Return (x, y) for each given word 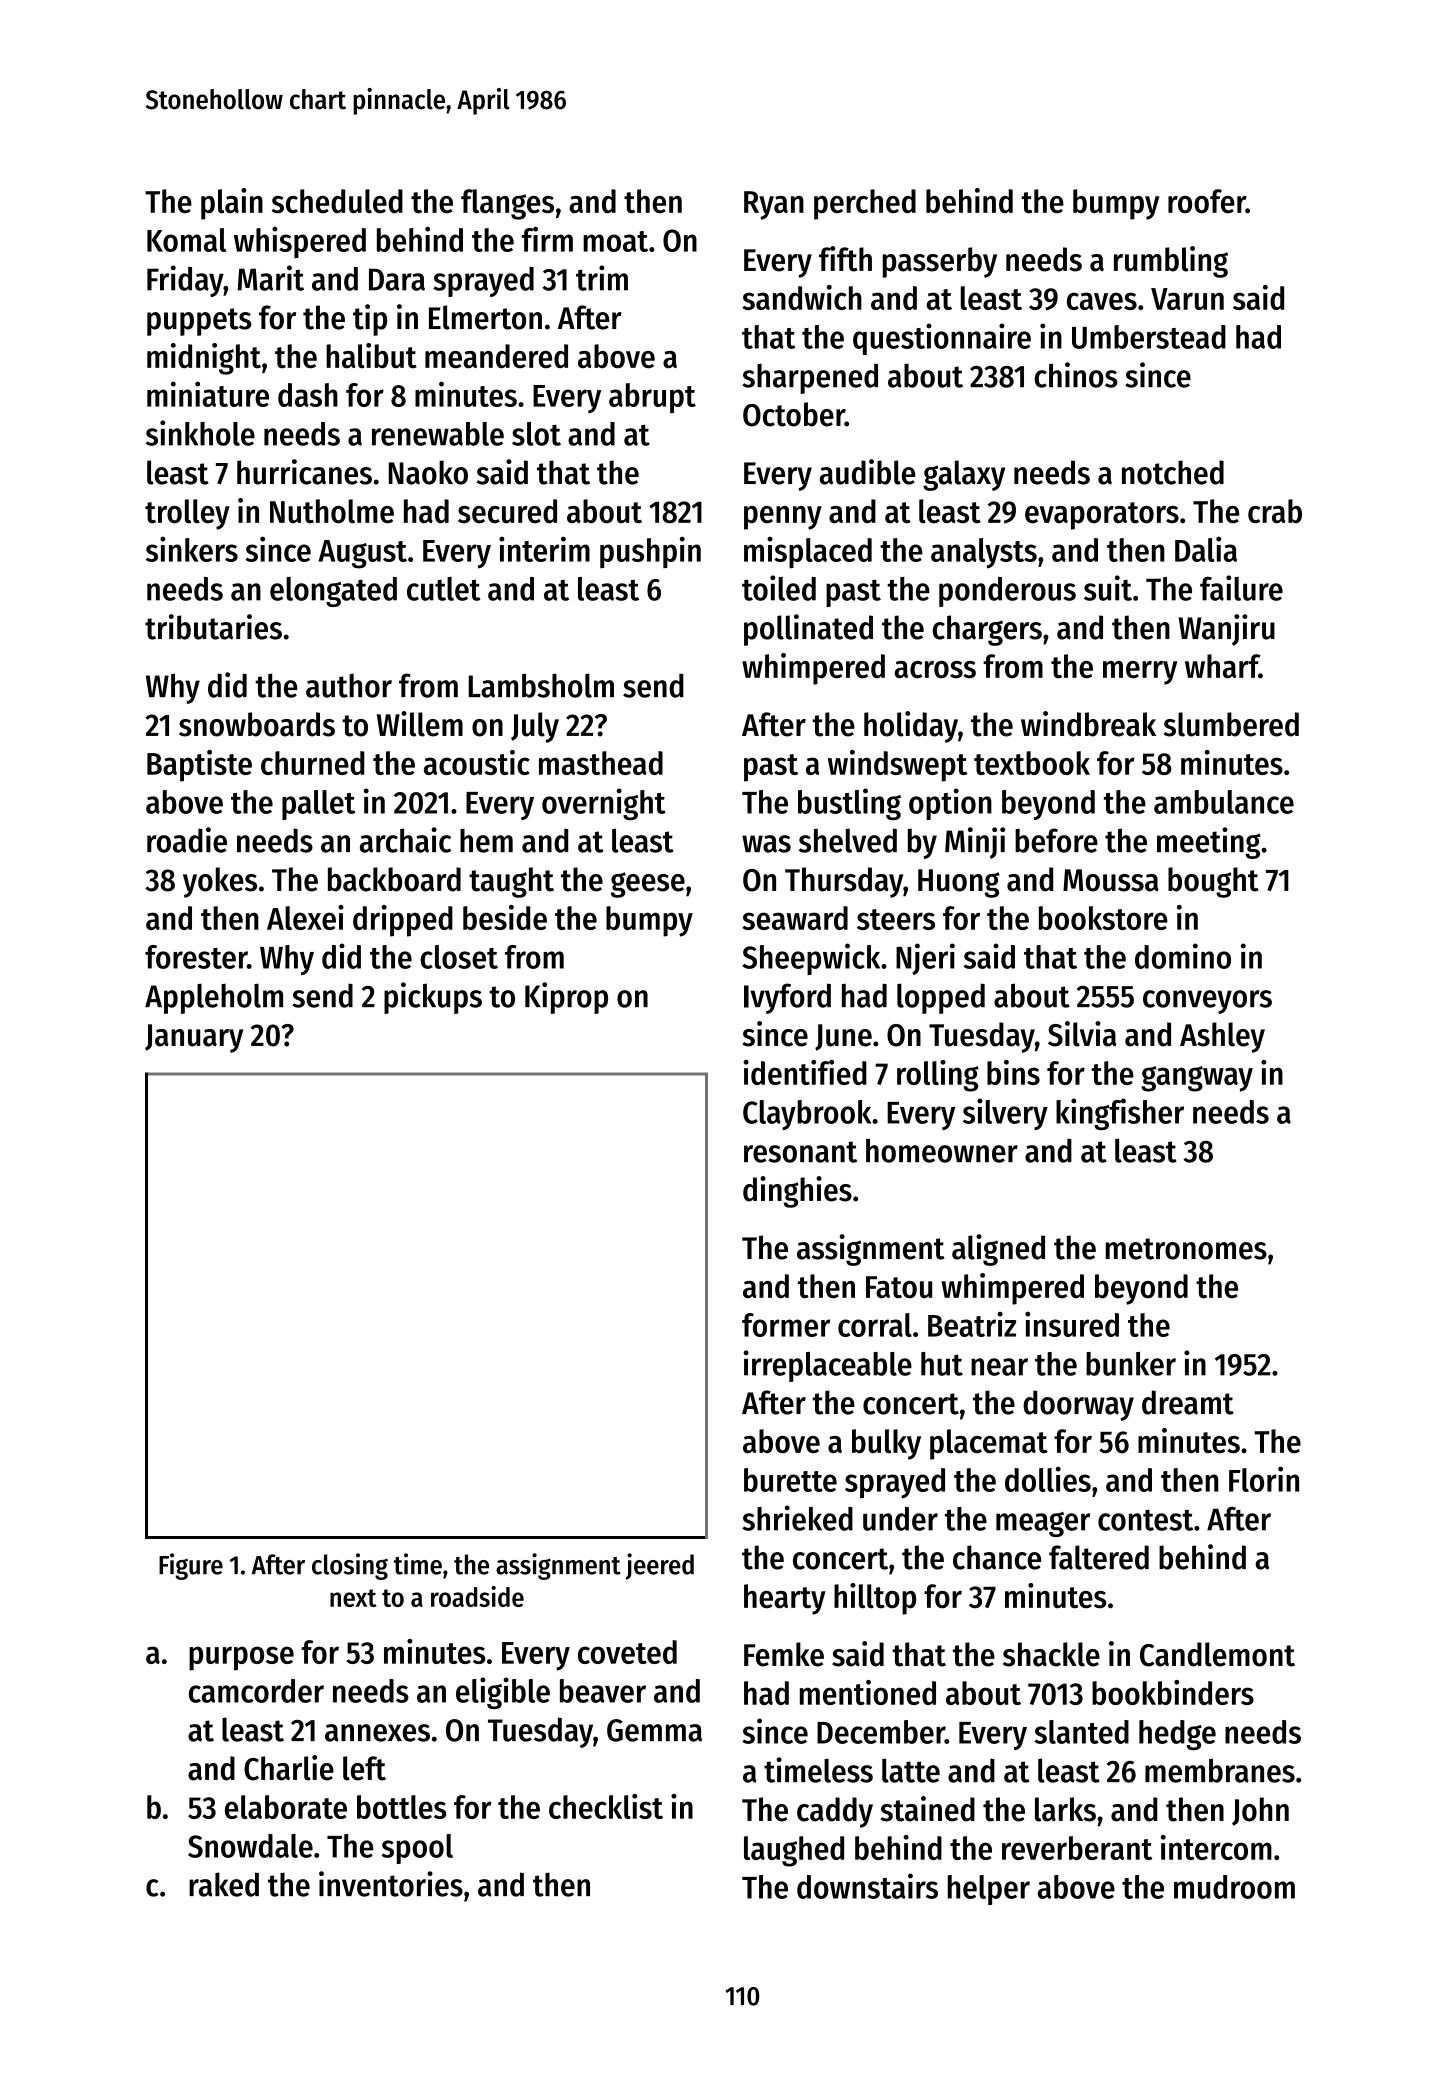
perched (865, 204)
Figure (191, 1566)
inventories (391, 1884)
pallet (318, 805)
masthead (601, 763)
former (786, 1325)
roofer (1207, 201)
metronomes (1186, 1249)
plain (232, 204)
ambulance (1224, 802)
